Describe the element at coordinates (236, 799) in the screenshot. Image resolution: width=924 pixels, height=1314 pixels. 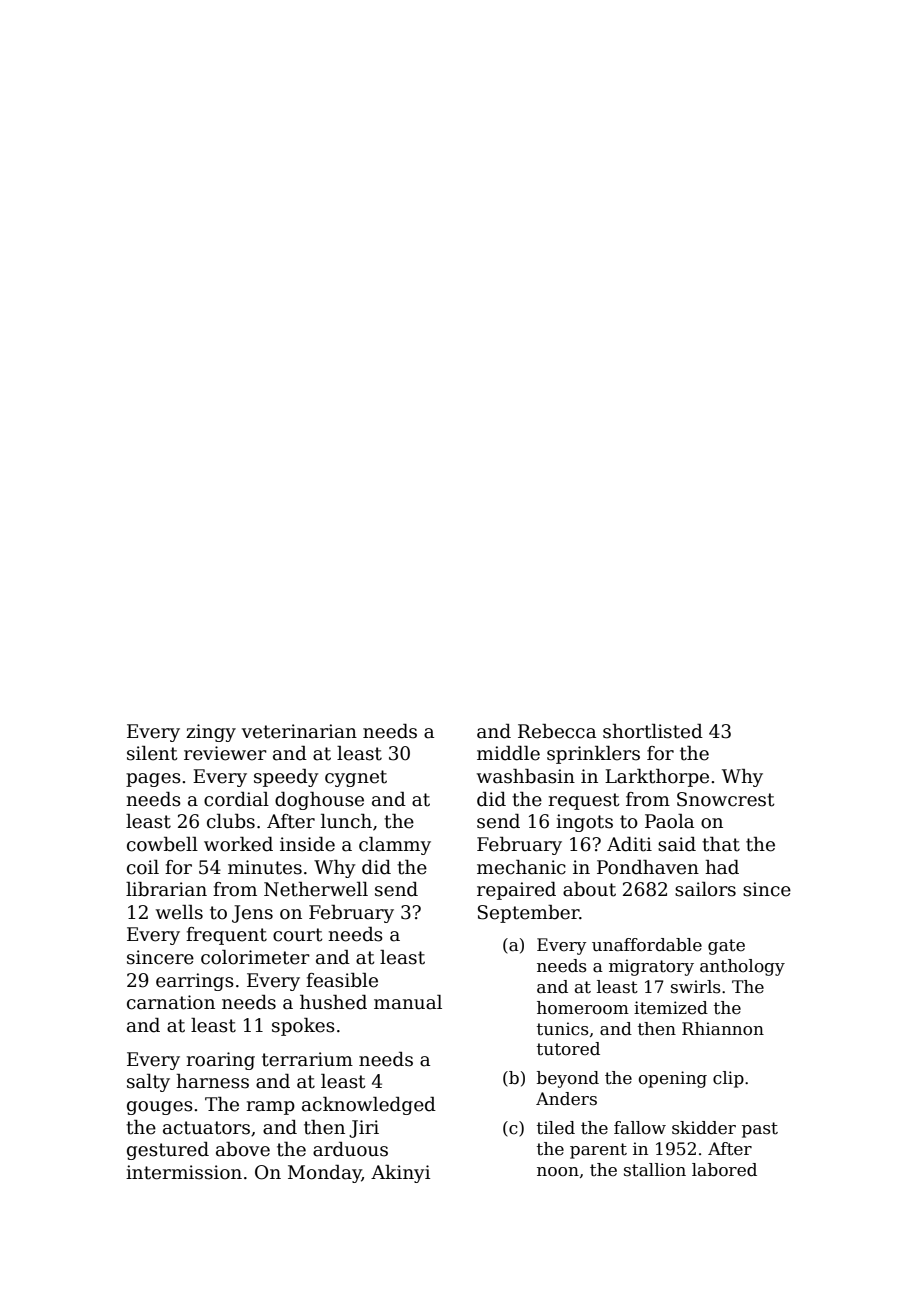
I see `cordial` at that location.
